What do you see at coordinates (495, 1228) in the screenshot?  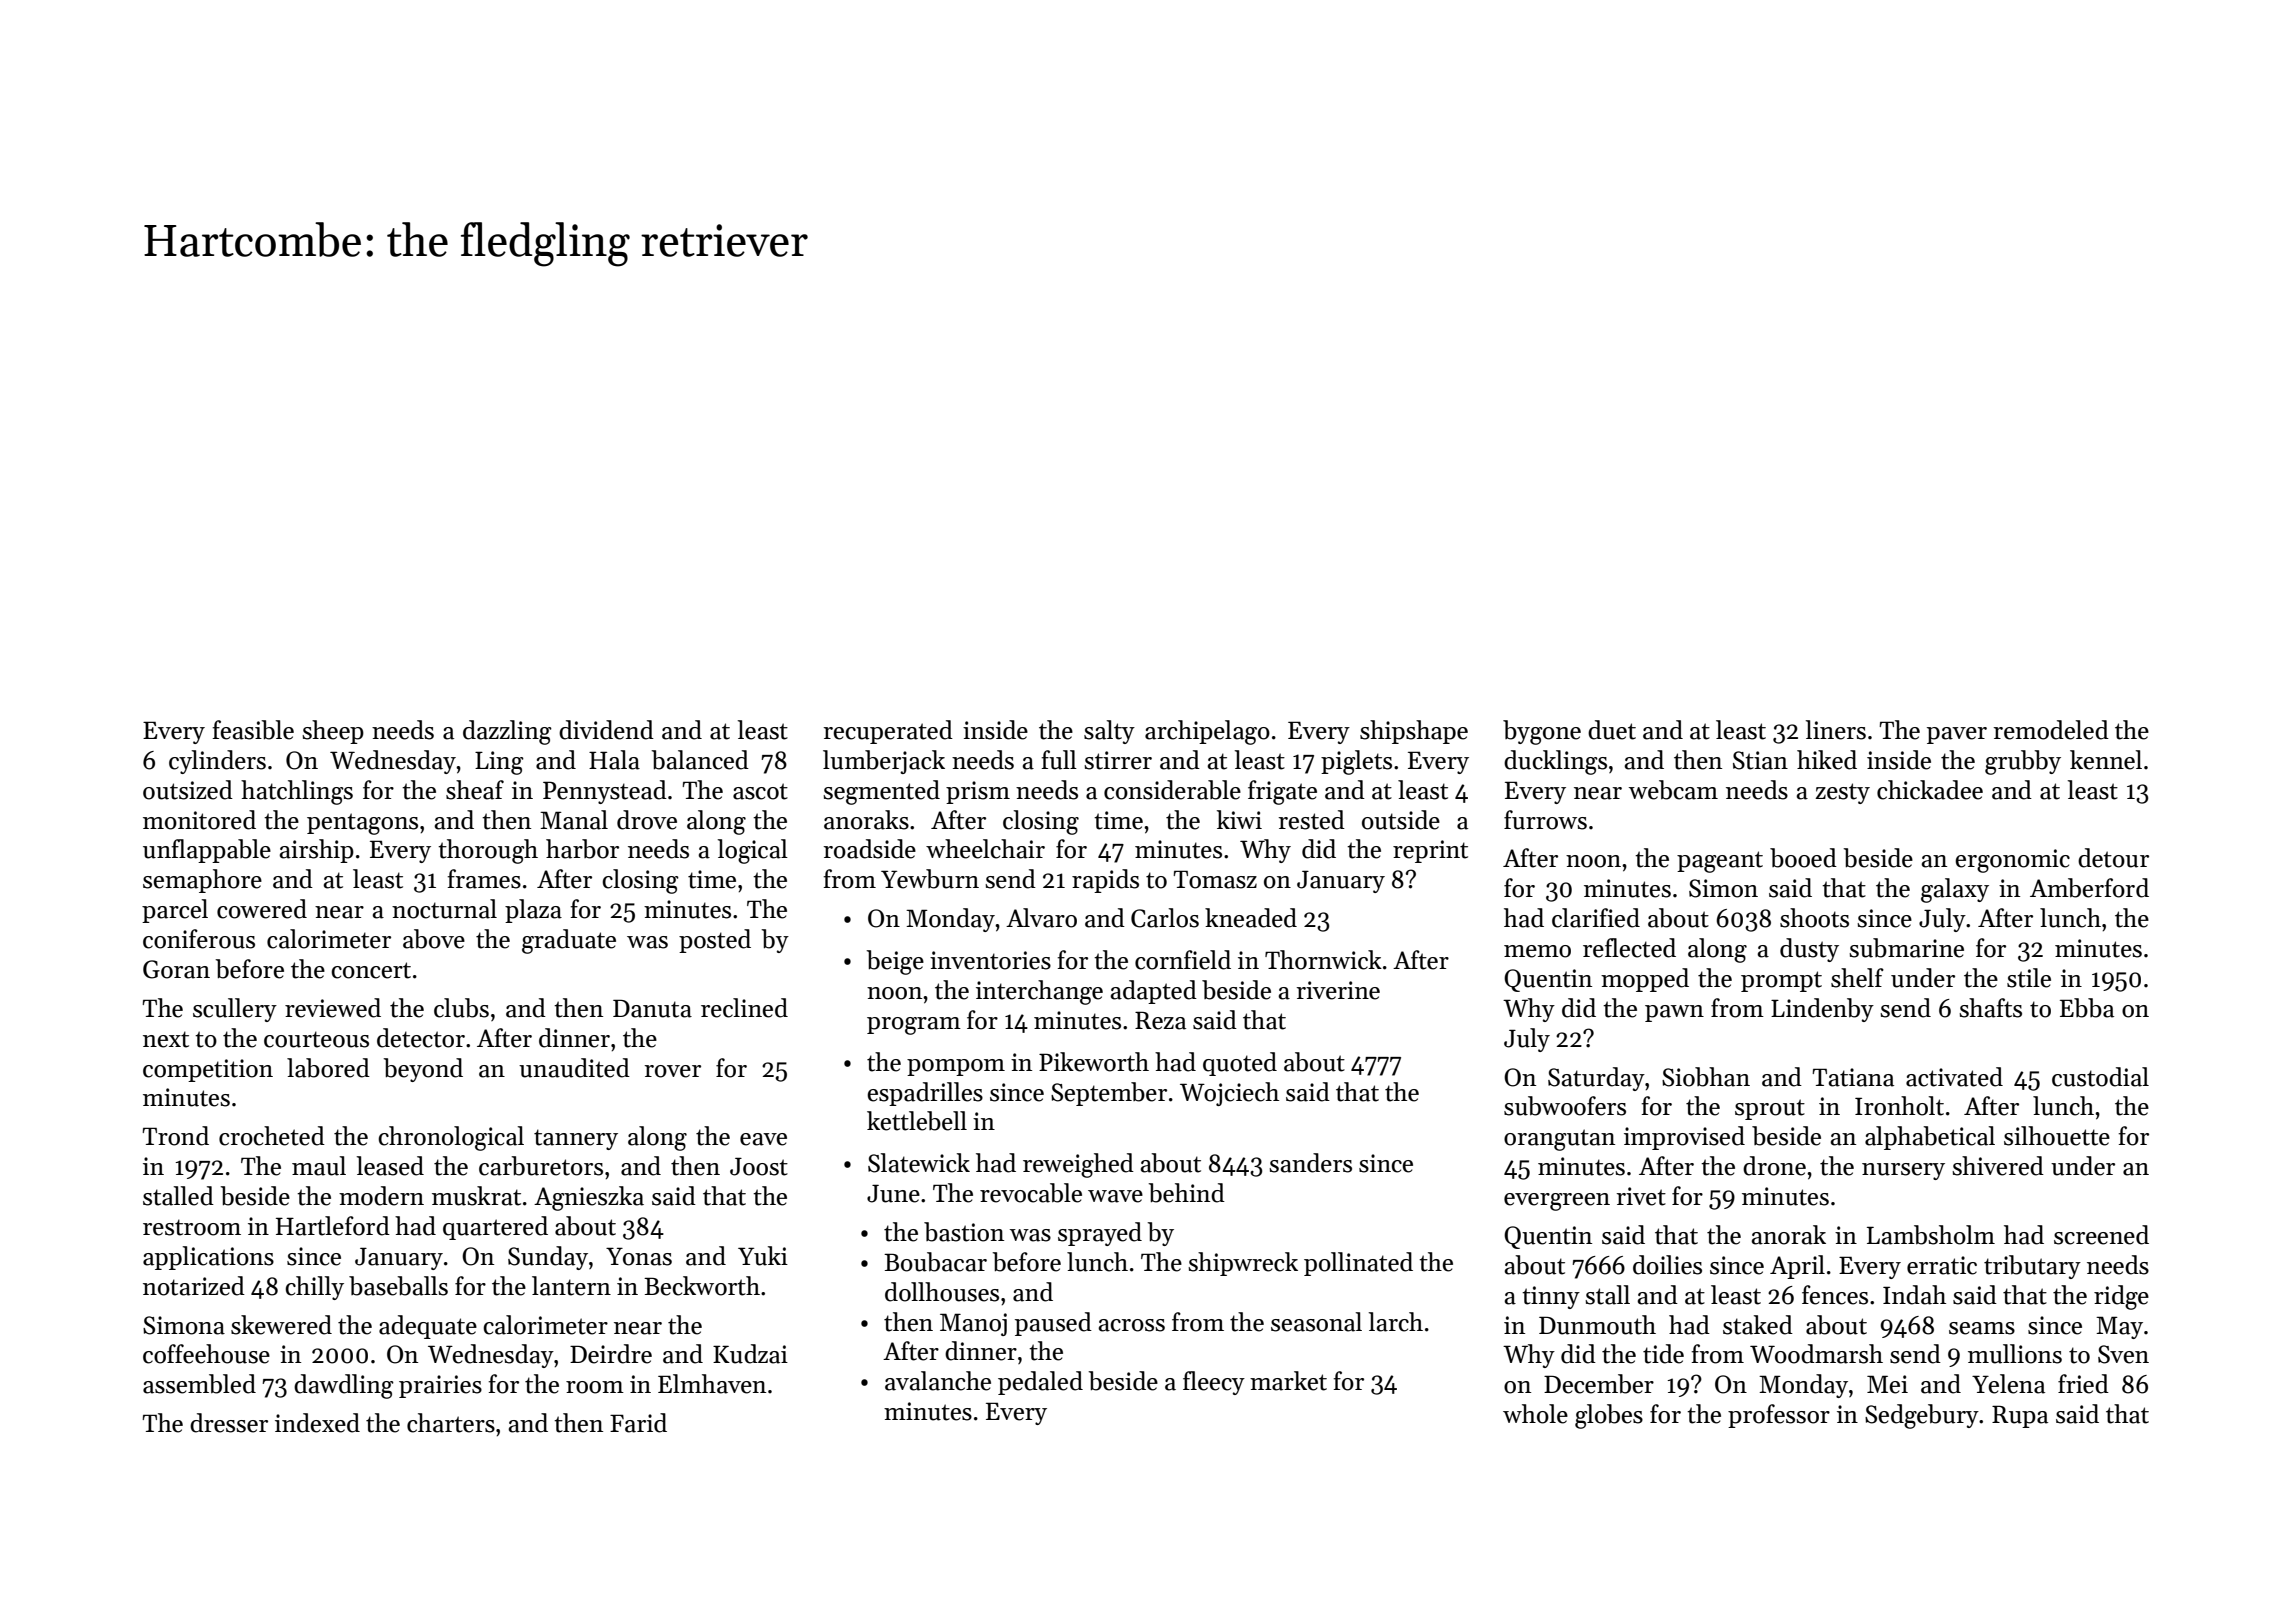 I see `quartered` at bounding box center [495, 1228].
